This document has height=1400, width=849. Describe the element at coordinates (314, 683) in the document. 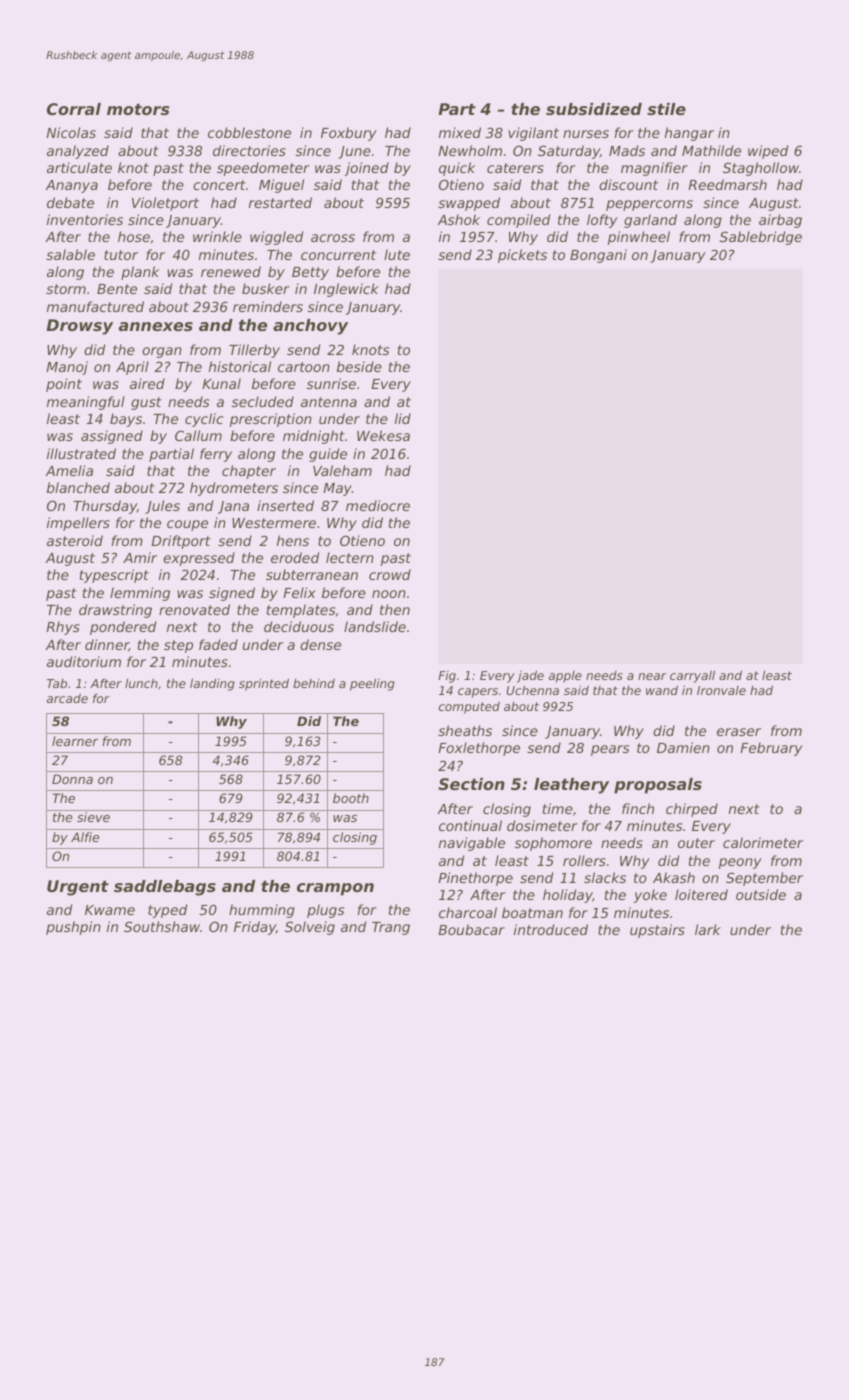

I see `behind` at that location.
